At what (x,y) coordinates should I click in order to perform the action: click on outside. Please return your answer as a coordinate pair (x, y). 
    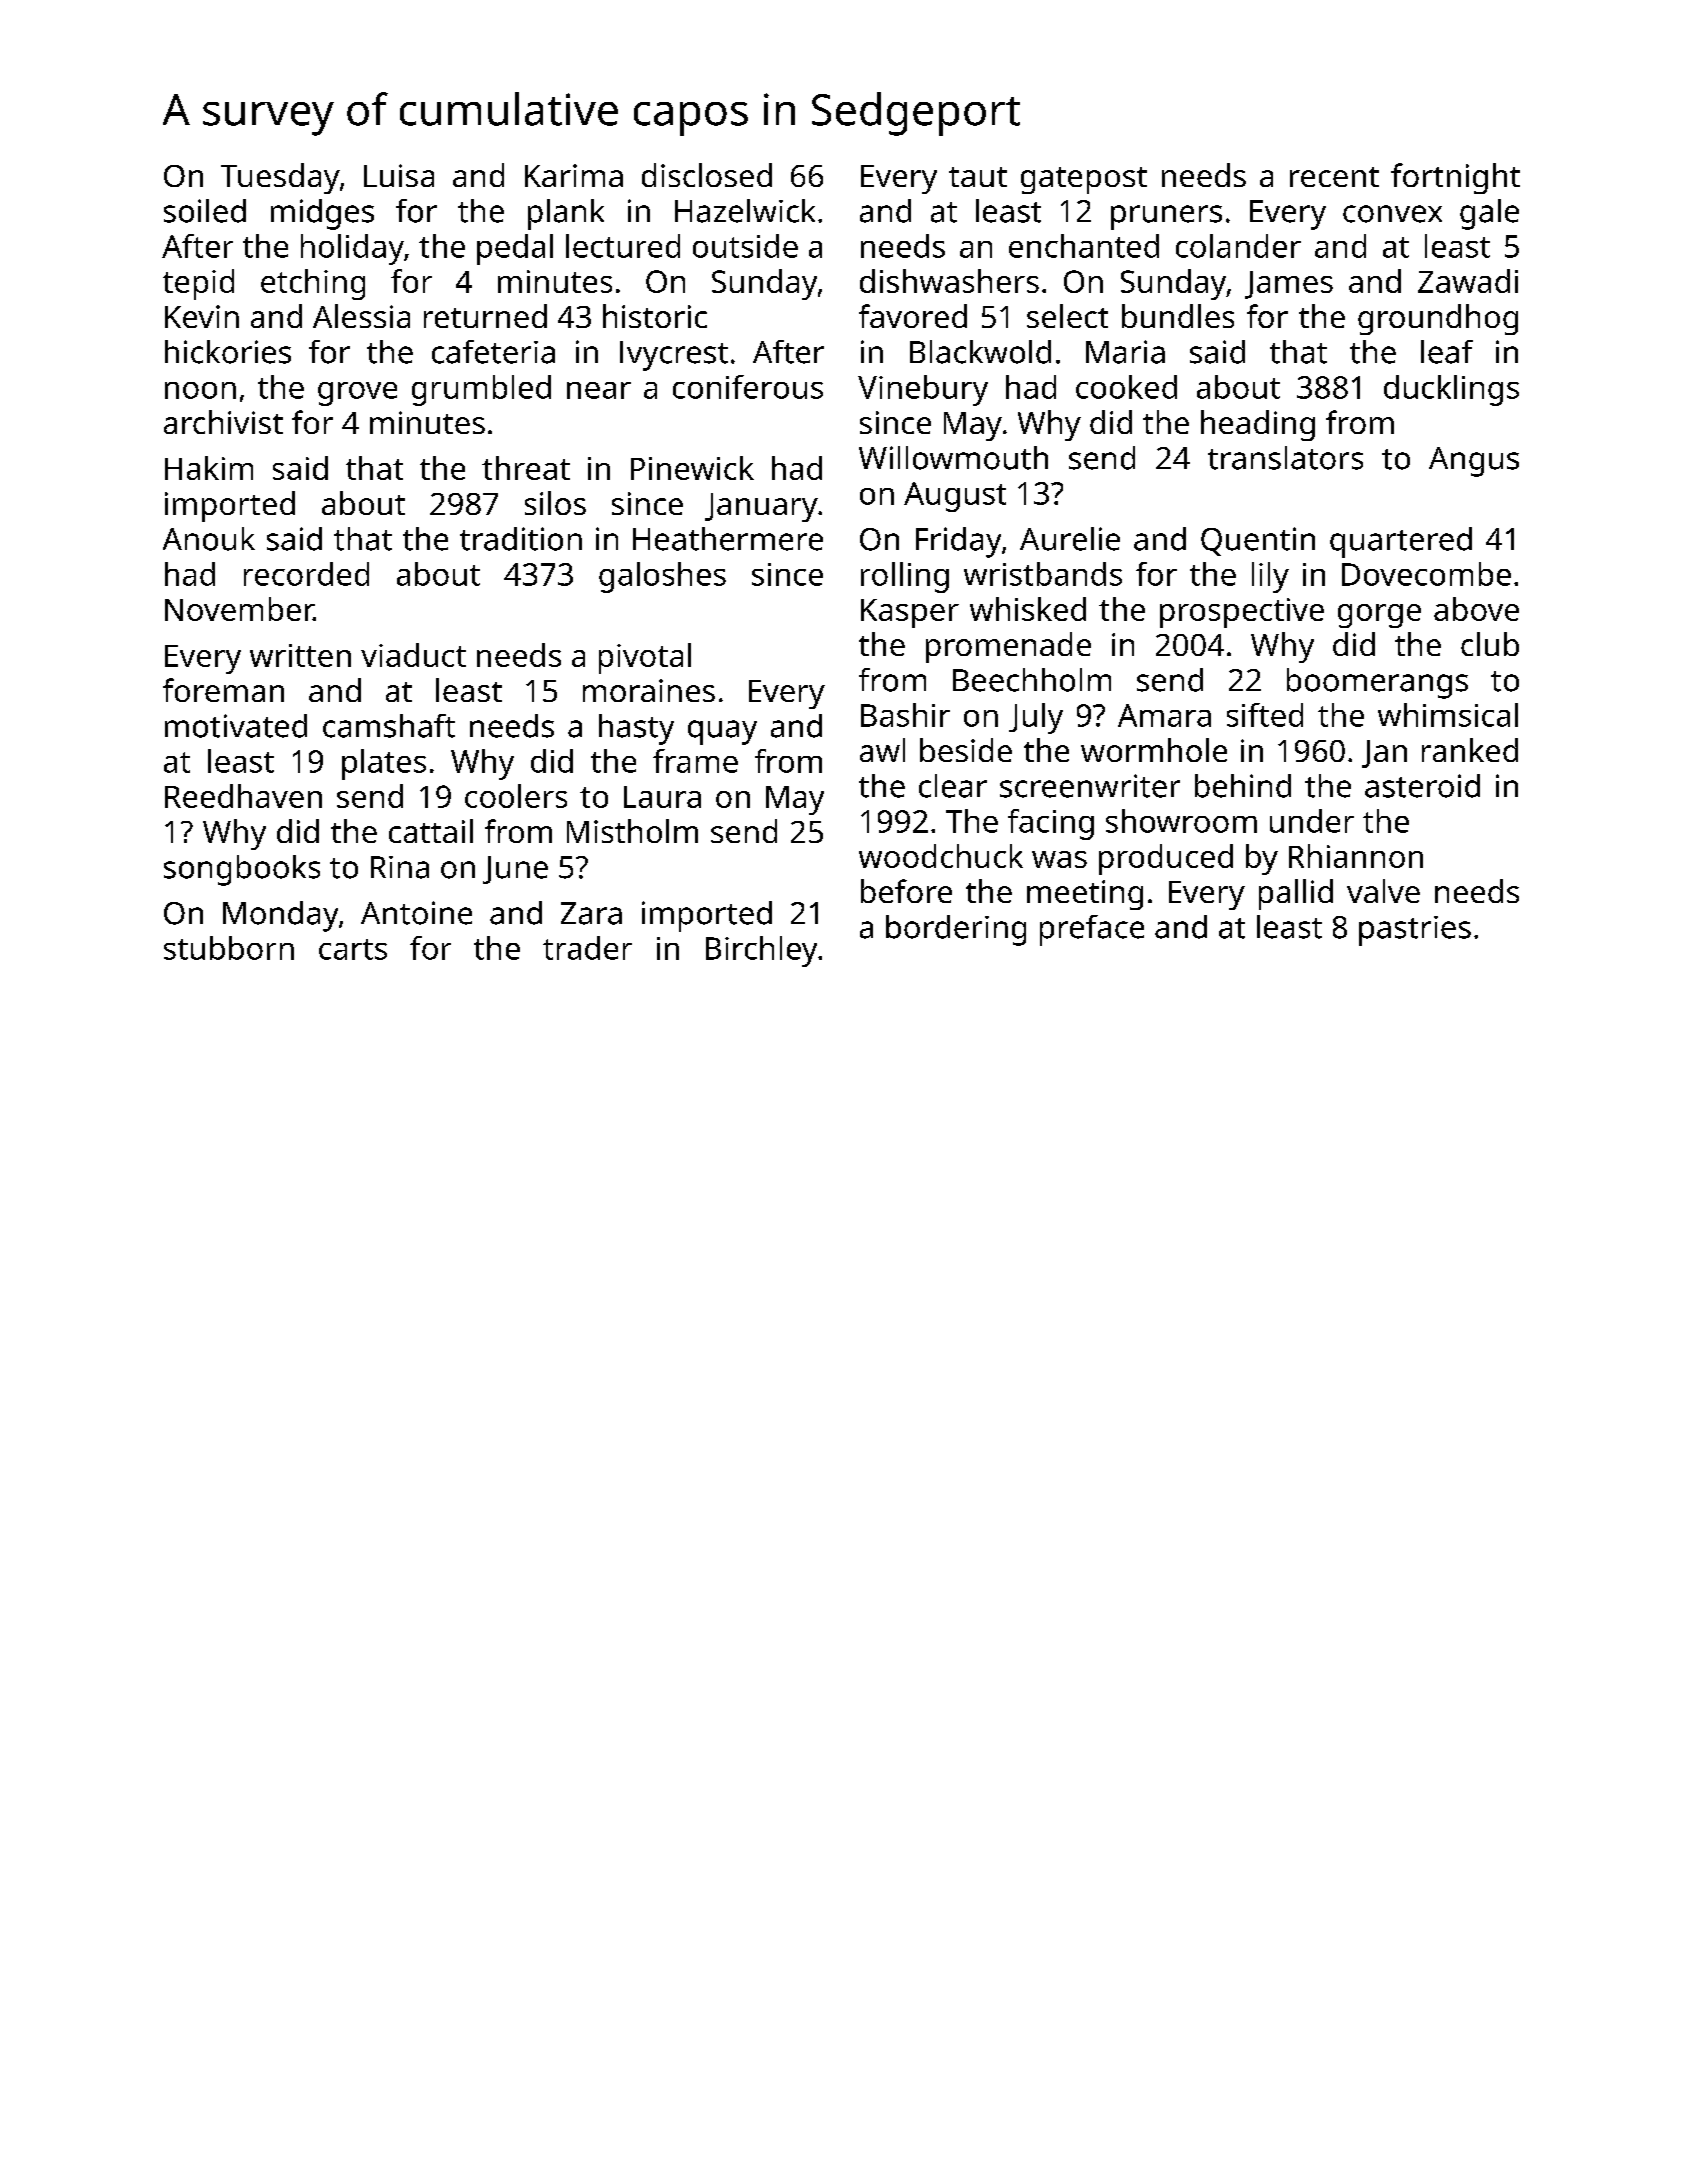
    Looking at the image, I should click on (745, 246).
